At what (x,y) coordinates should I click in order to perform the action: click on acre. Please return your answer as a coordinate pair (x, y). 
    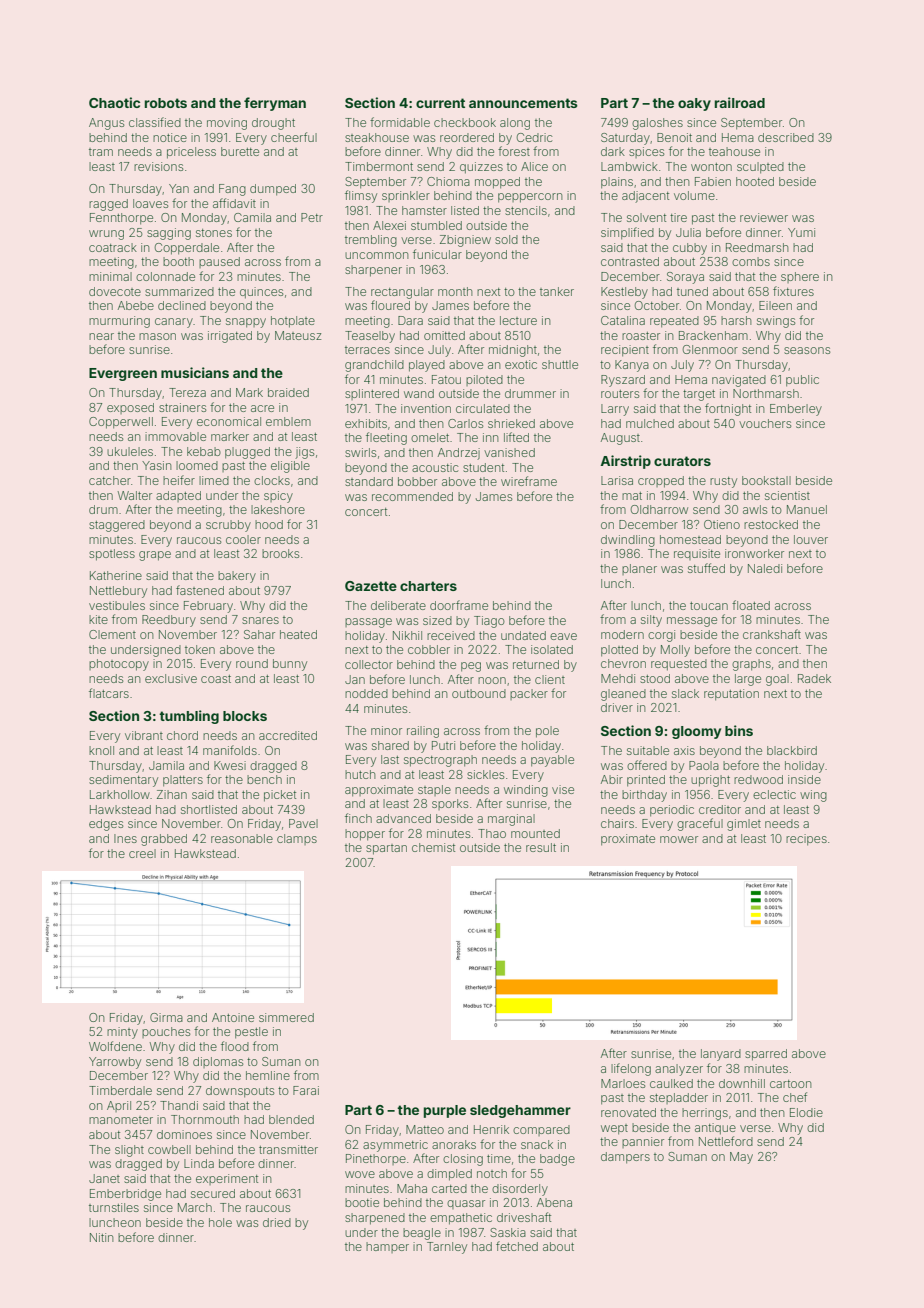
    Looking at the image, I should click on (262, 408).
